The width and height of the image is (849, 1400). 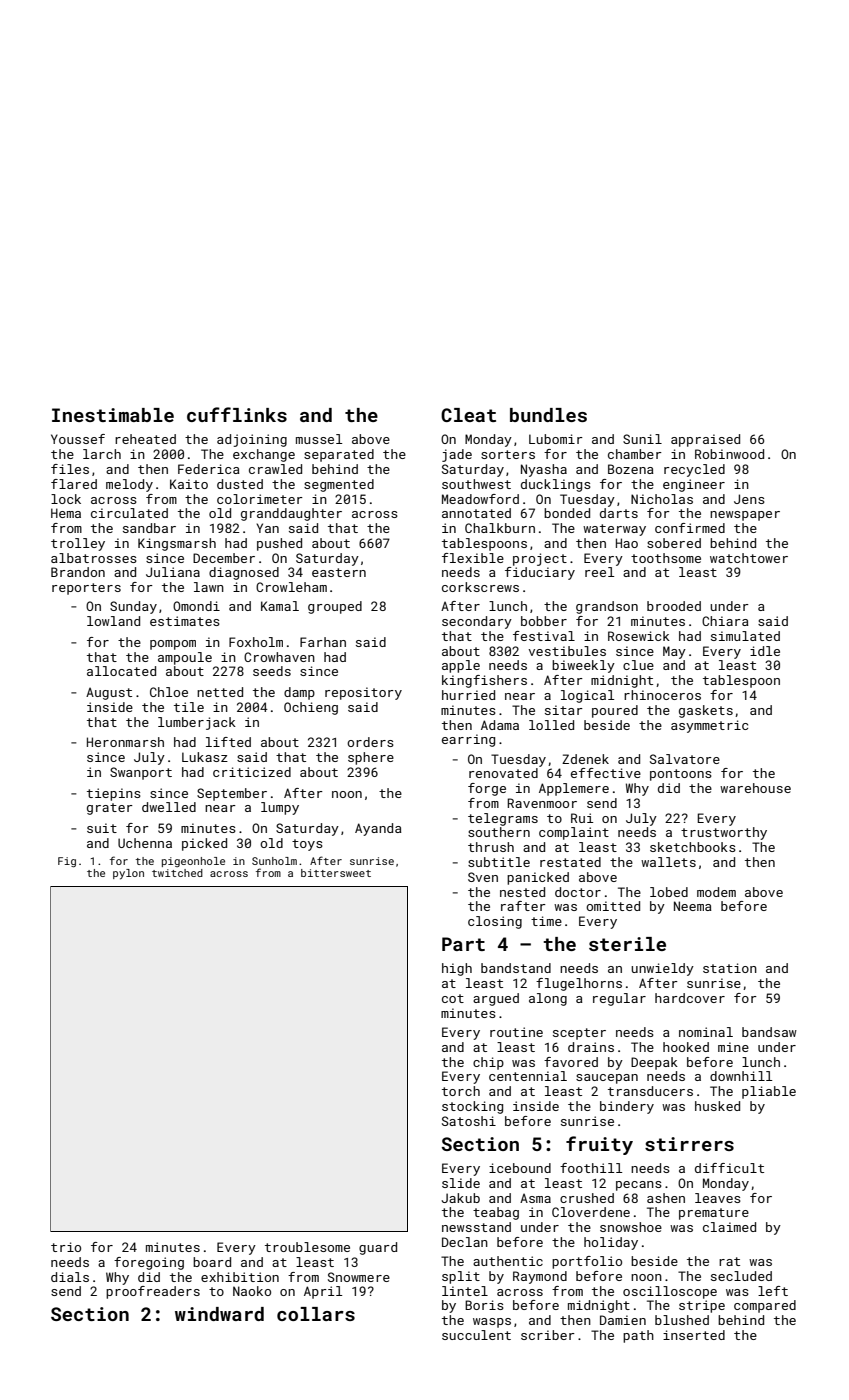 What do you see at coordinates (153, 1292) in the image?
I see `proofreaders` at bounding box center [153, 1292].
